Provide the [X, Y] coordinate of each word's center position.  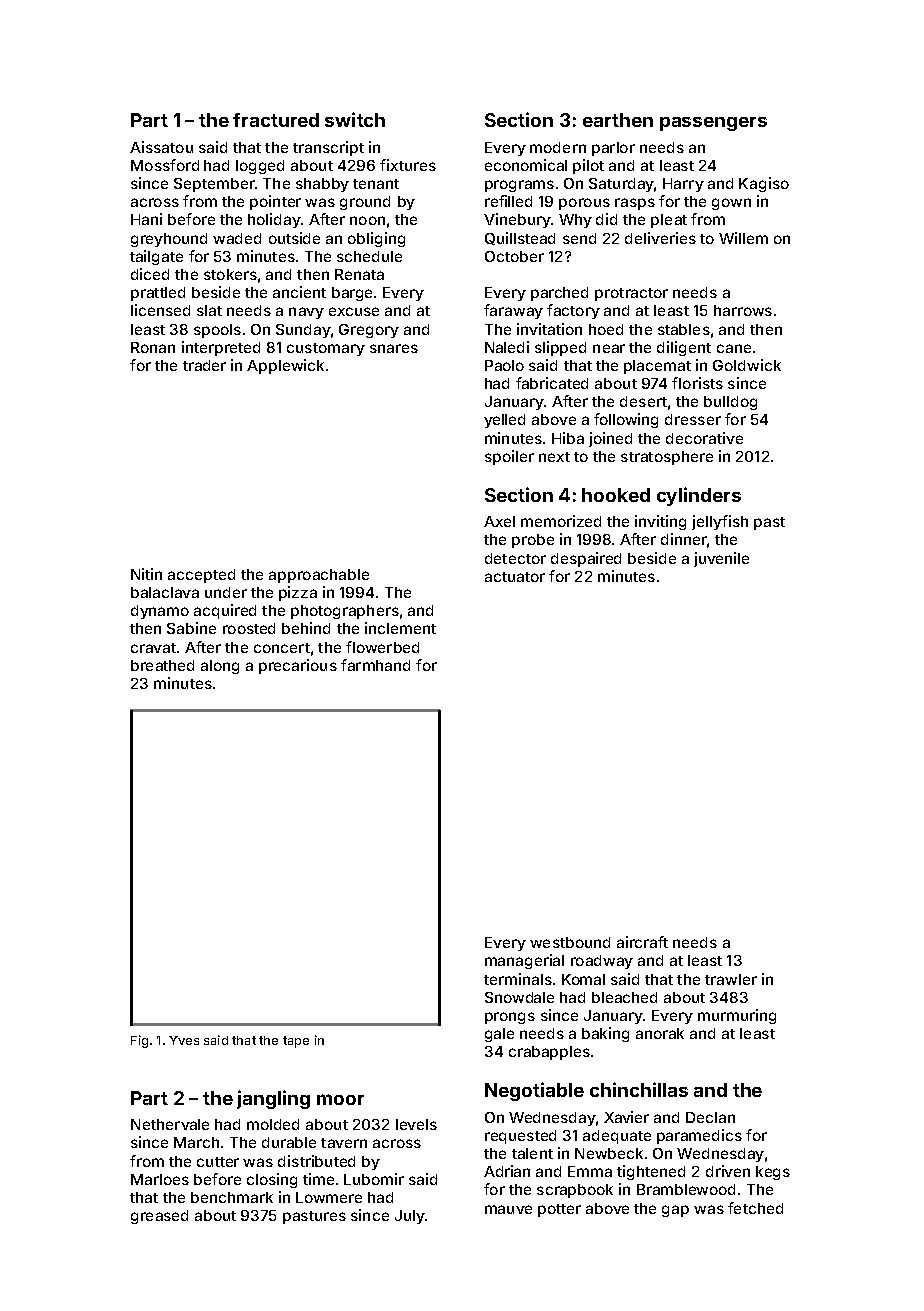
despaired [586, 559]
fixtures [408, 165]
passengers [713, 124]
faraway [513, 311]
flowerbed [382, 647]
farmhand [375, 665]
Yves [184, 1040]
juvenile [721, 559]
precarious [298, 666]
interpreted [221, 348]
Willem [743, 238]
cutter [218, 1162]
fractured [276, 120]
